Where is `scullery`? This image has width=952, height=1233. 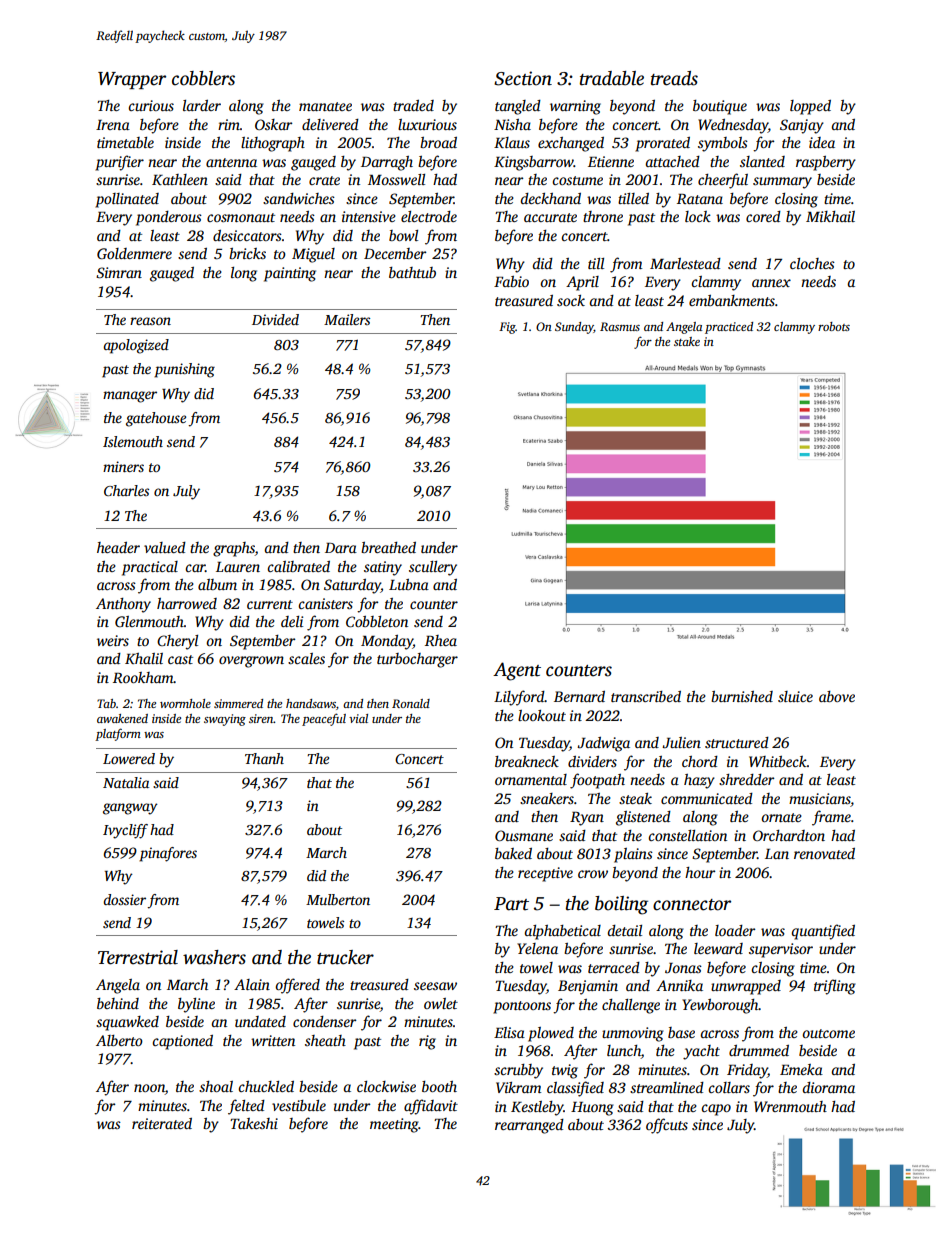 scullery is located at coordinates (433, 568).
